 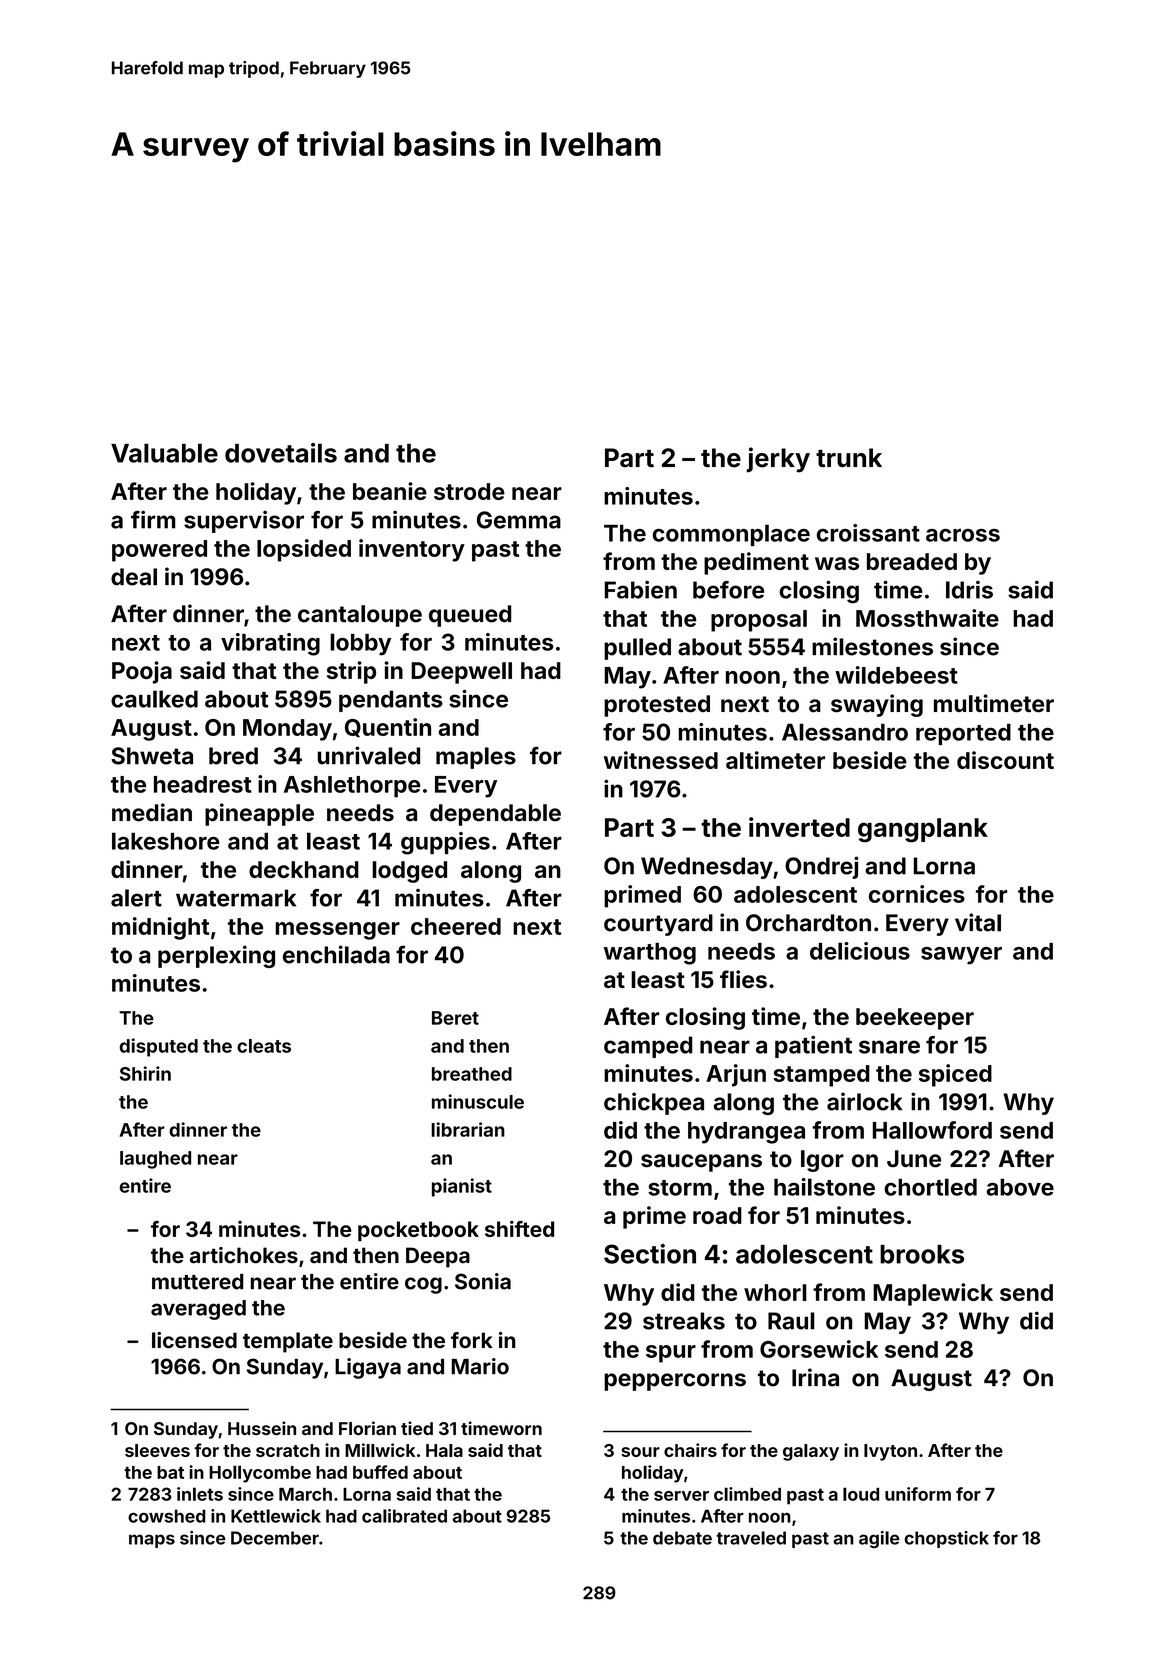 What do you see at coordinates (519, 520) in the page?
I see `Gemma` at bounding box center [519, 520].
